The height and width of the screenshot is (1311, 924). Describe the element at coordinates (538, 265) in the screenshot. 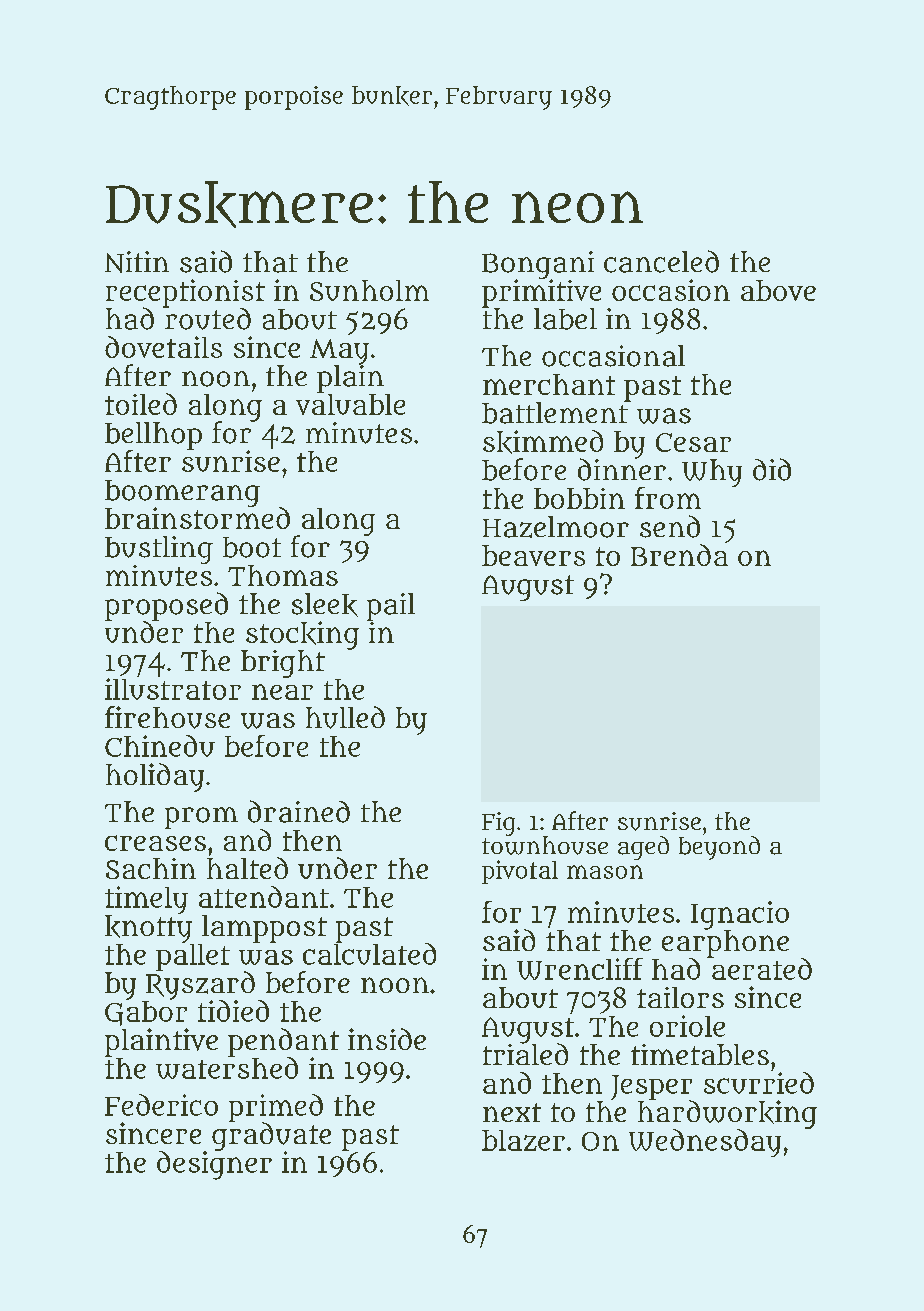

I see `Bongani` at that location.
